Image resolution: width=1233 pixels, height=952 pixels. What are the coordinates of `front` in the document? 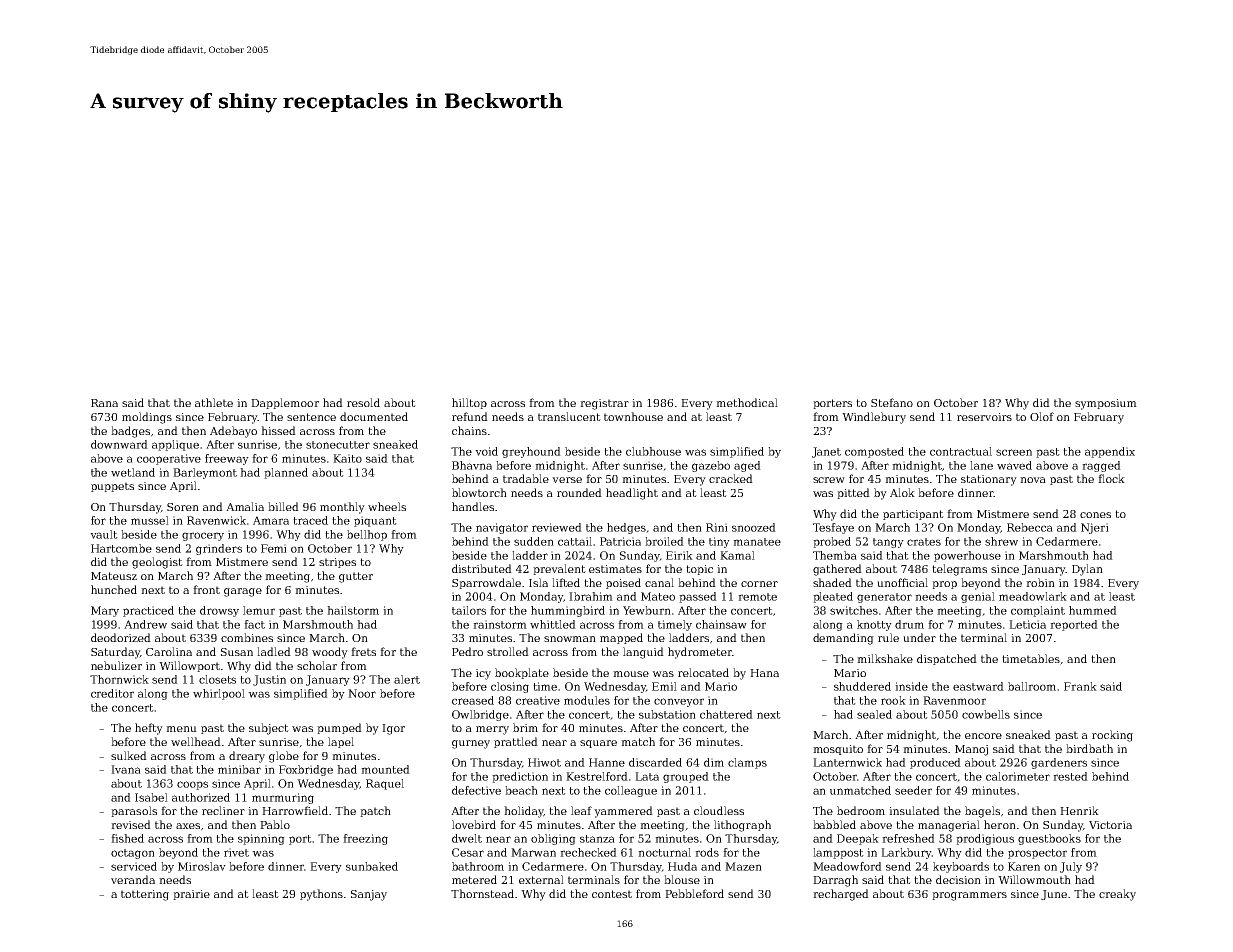 It's located at (206, 589).
